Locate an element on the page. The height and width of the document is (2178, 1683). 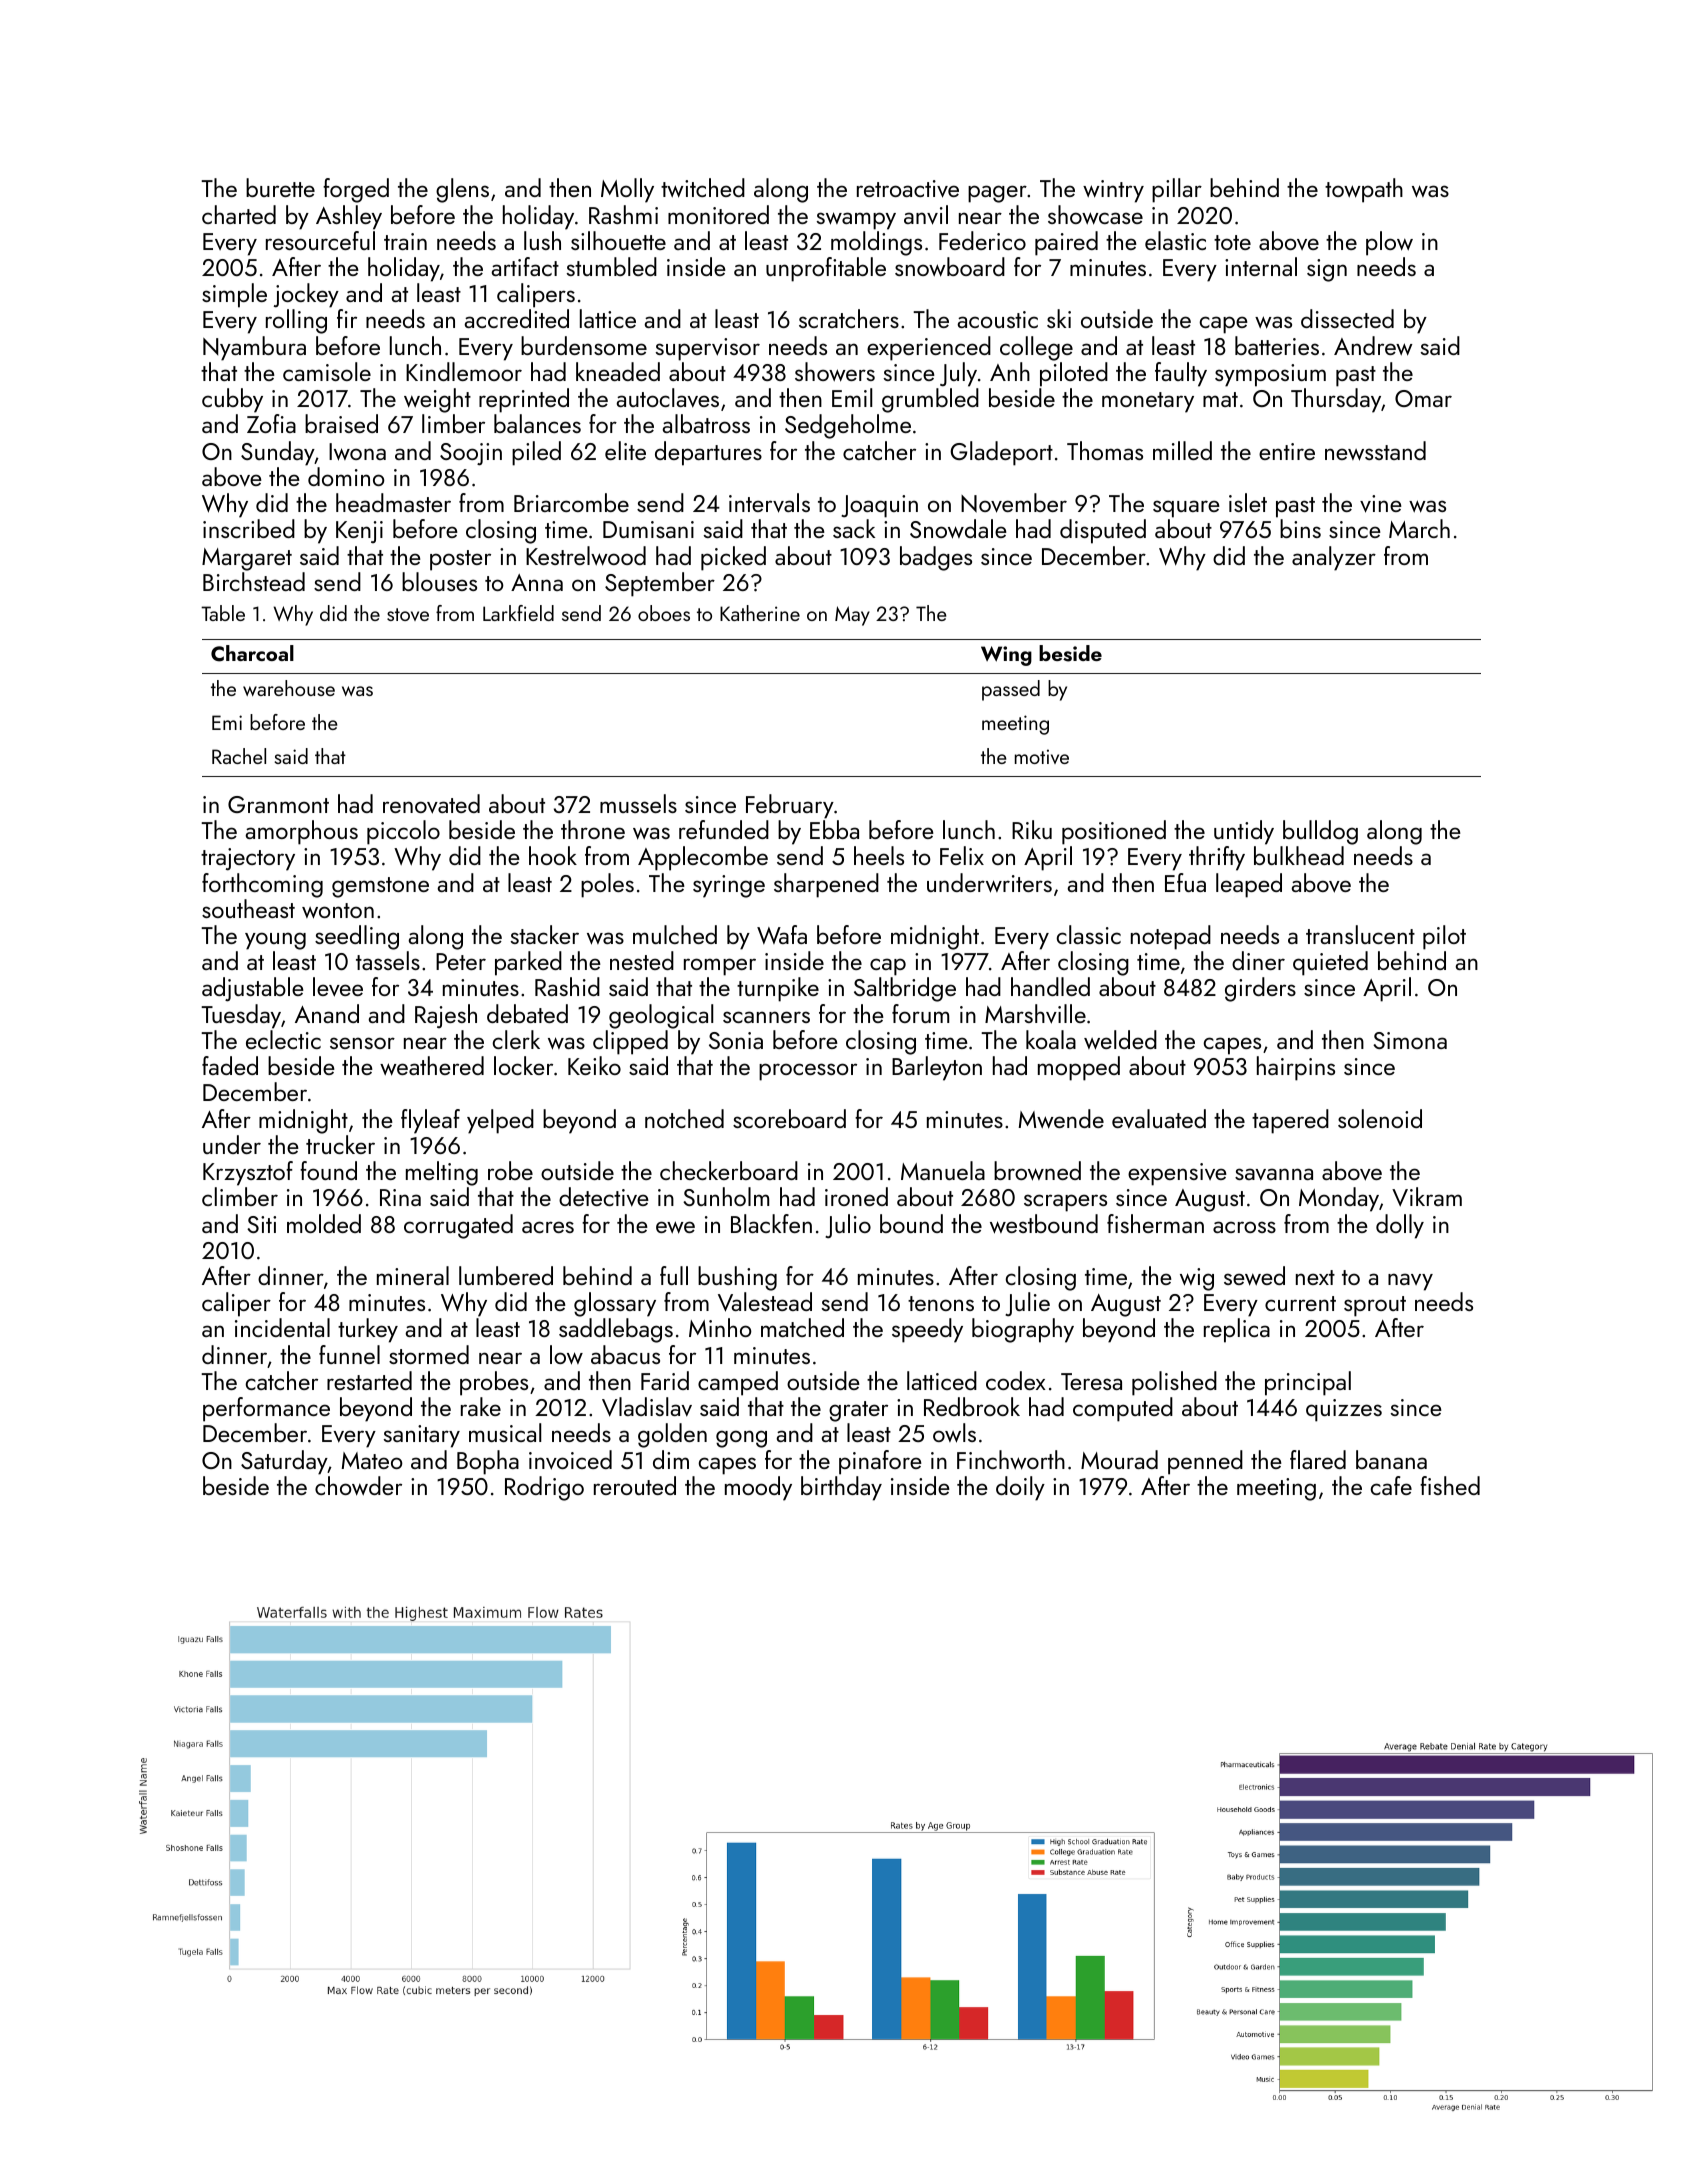
milled is located at coordinates (1182, 450).
